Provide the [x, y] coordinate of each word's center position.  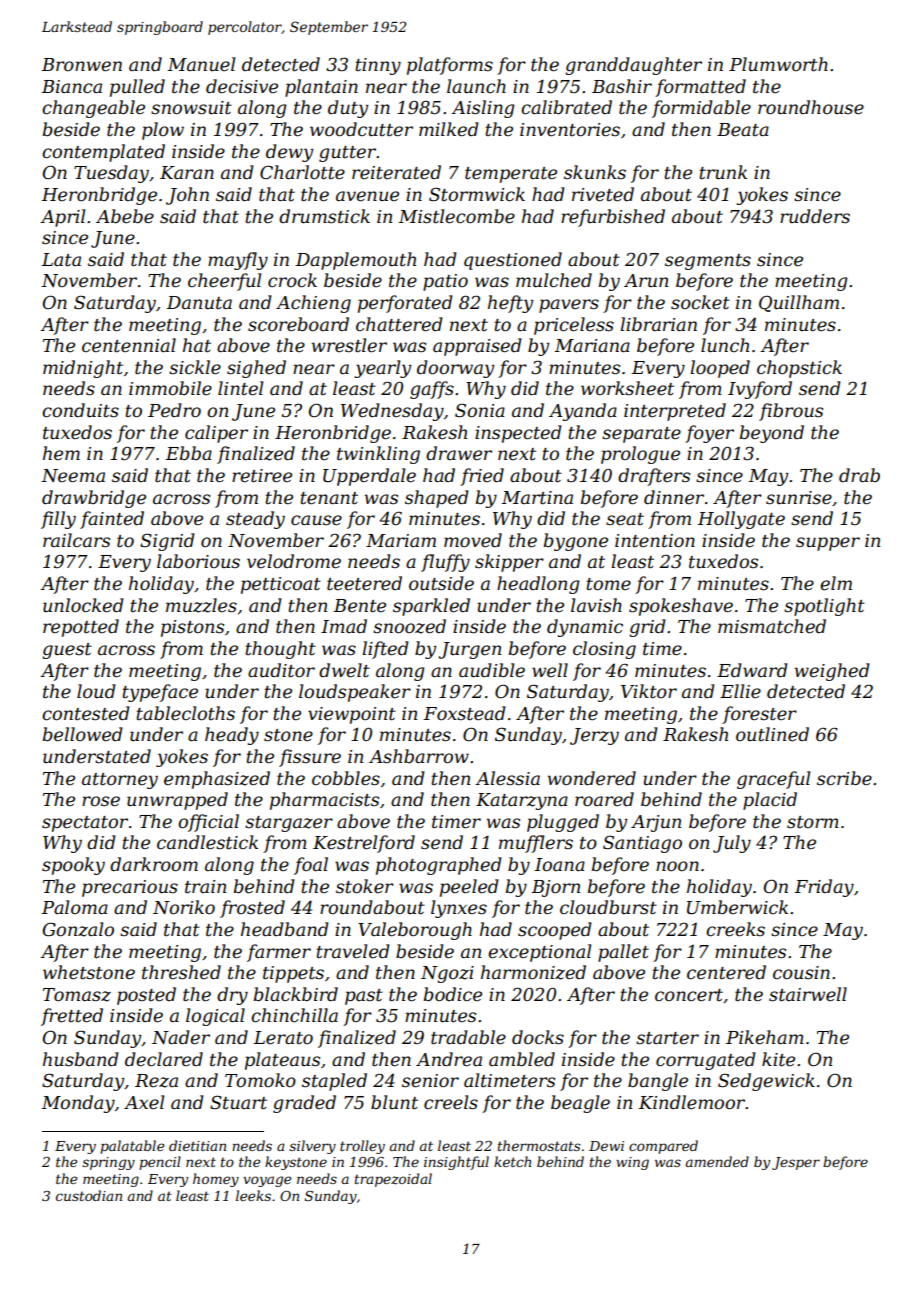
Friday [824, 888]
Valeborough [415, 931]
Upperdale [369, 477]
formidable [701, 109]
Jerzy [594, 736]
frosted [252, 909]
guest [67, 651]
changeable [93, 109]
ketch [512, 1161]
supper [828, 544]
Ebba [189, 453]
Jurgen [469, 650]
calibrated [566, 107]
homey [216, 1180]
